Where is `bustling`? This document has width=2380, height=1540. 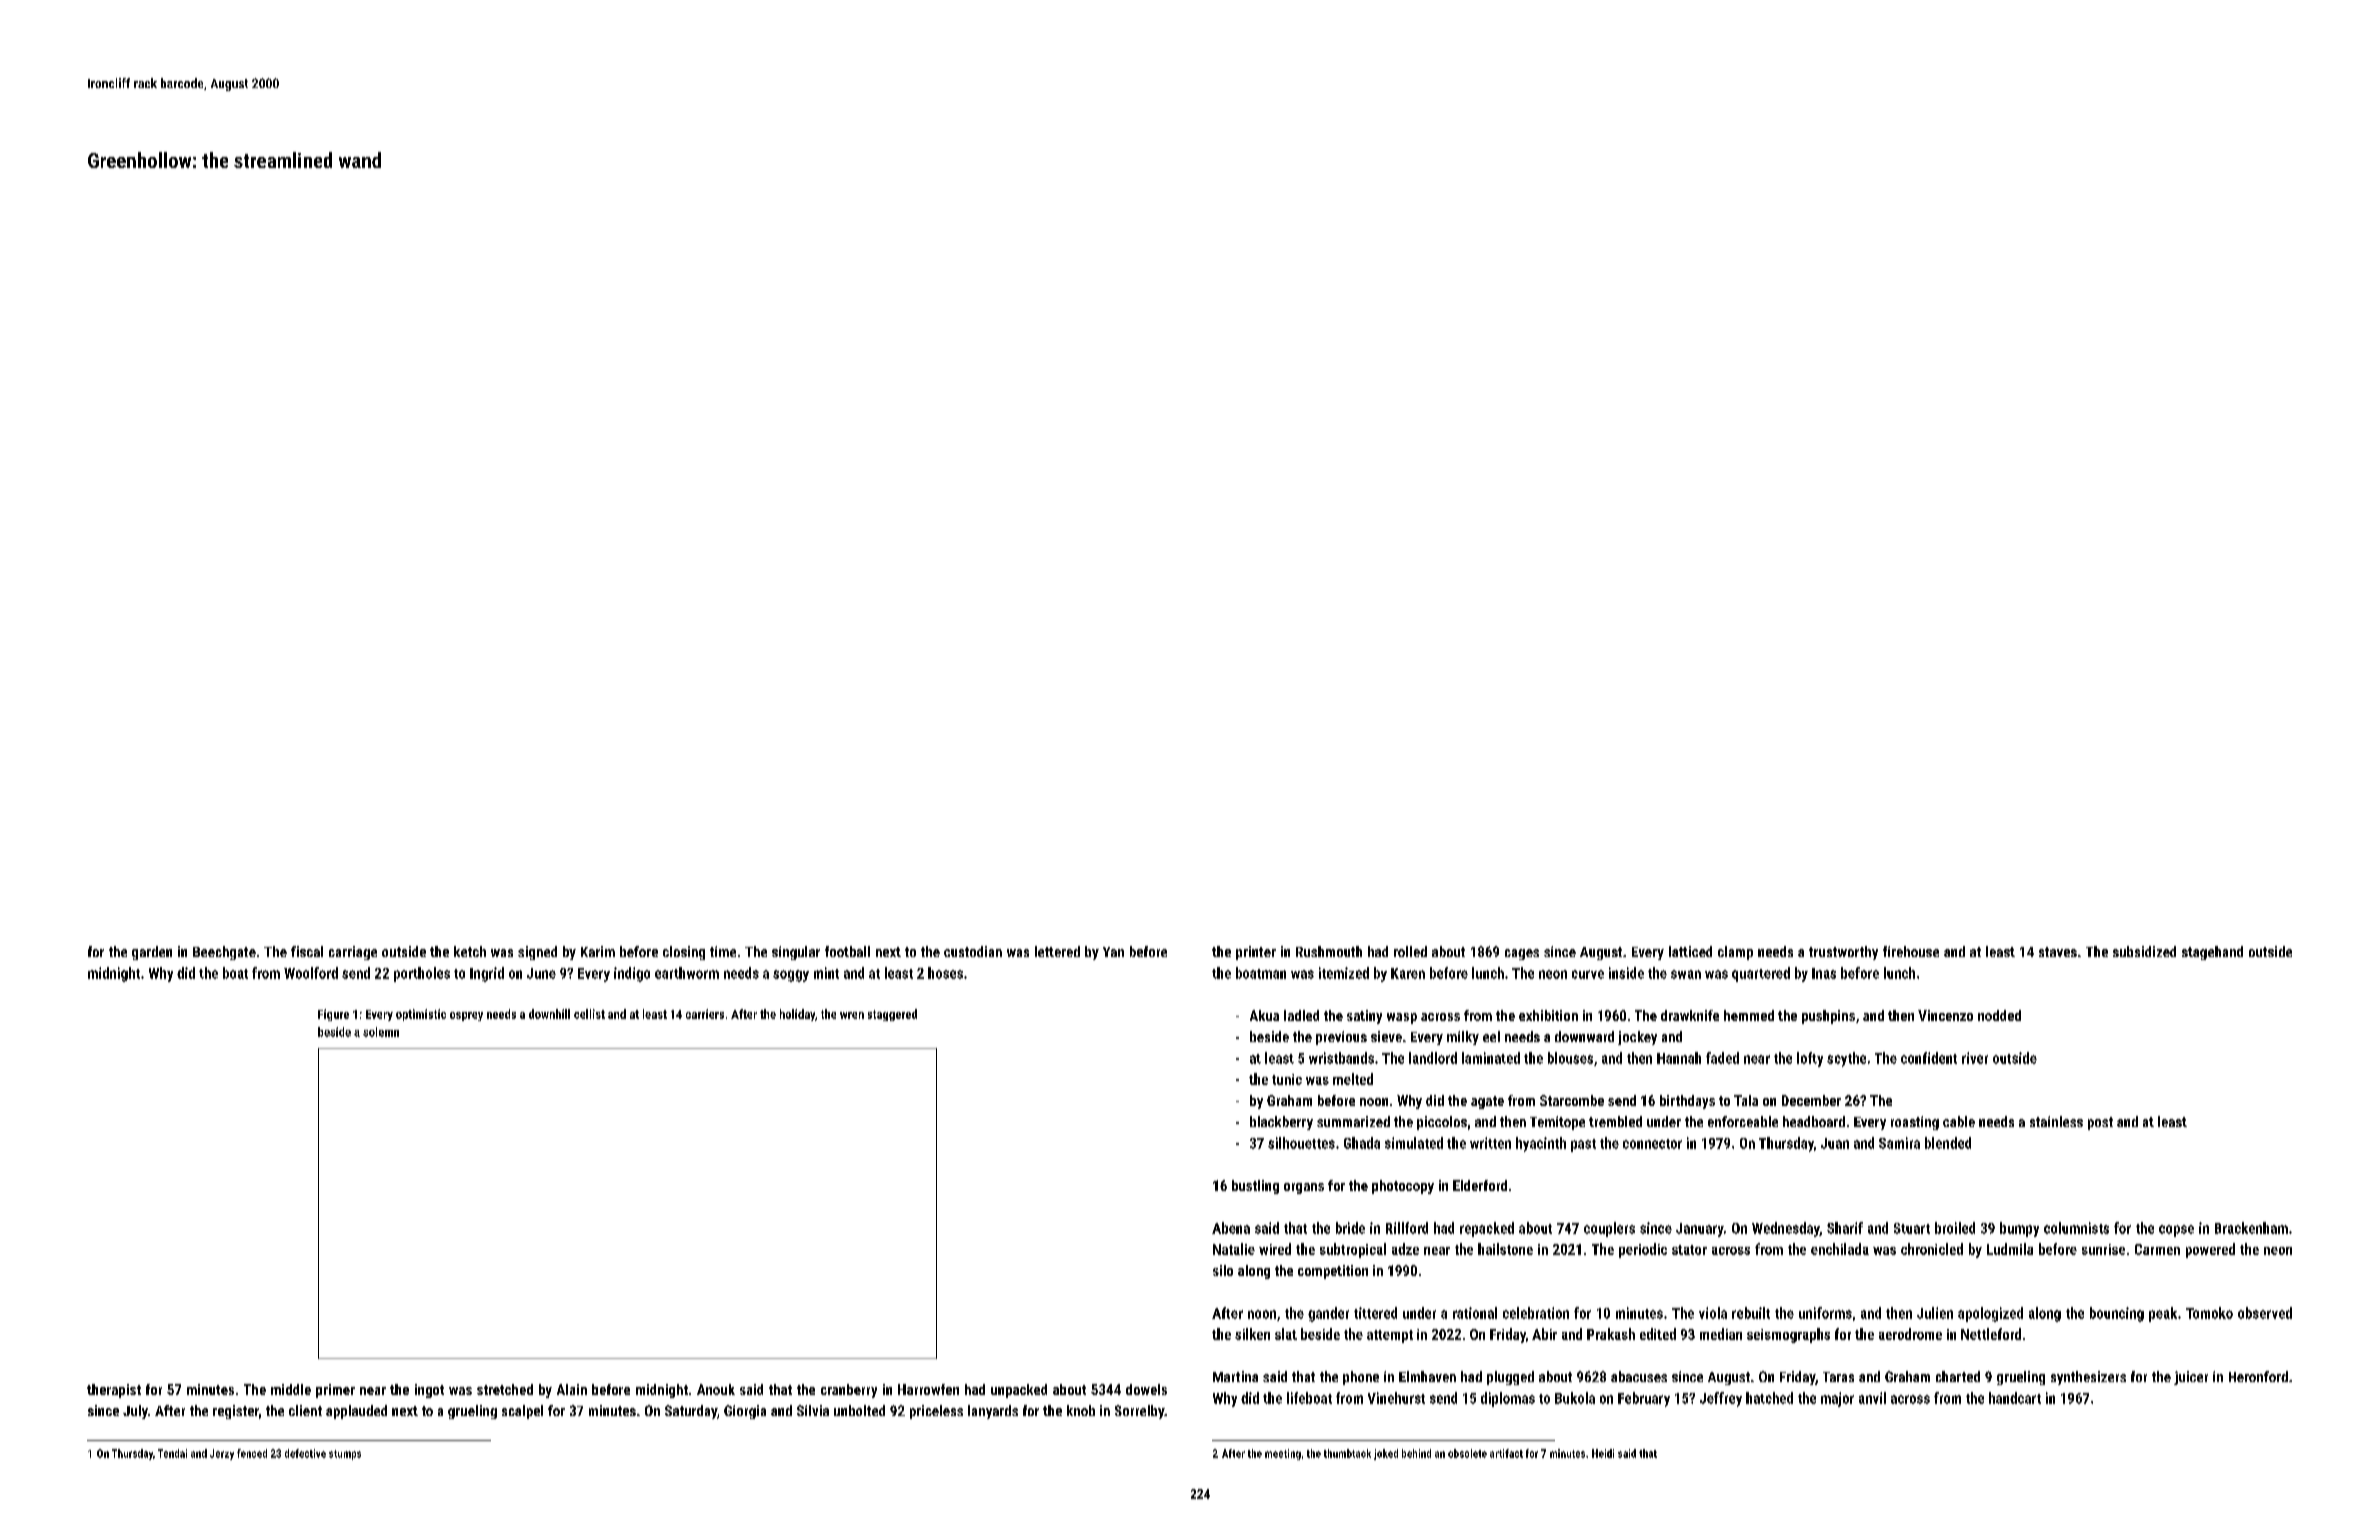
bustling is located at coordinates (1255, 1187).
